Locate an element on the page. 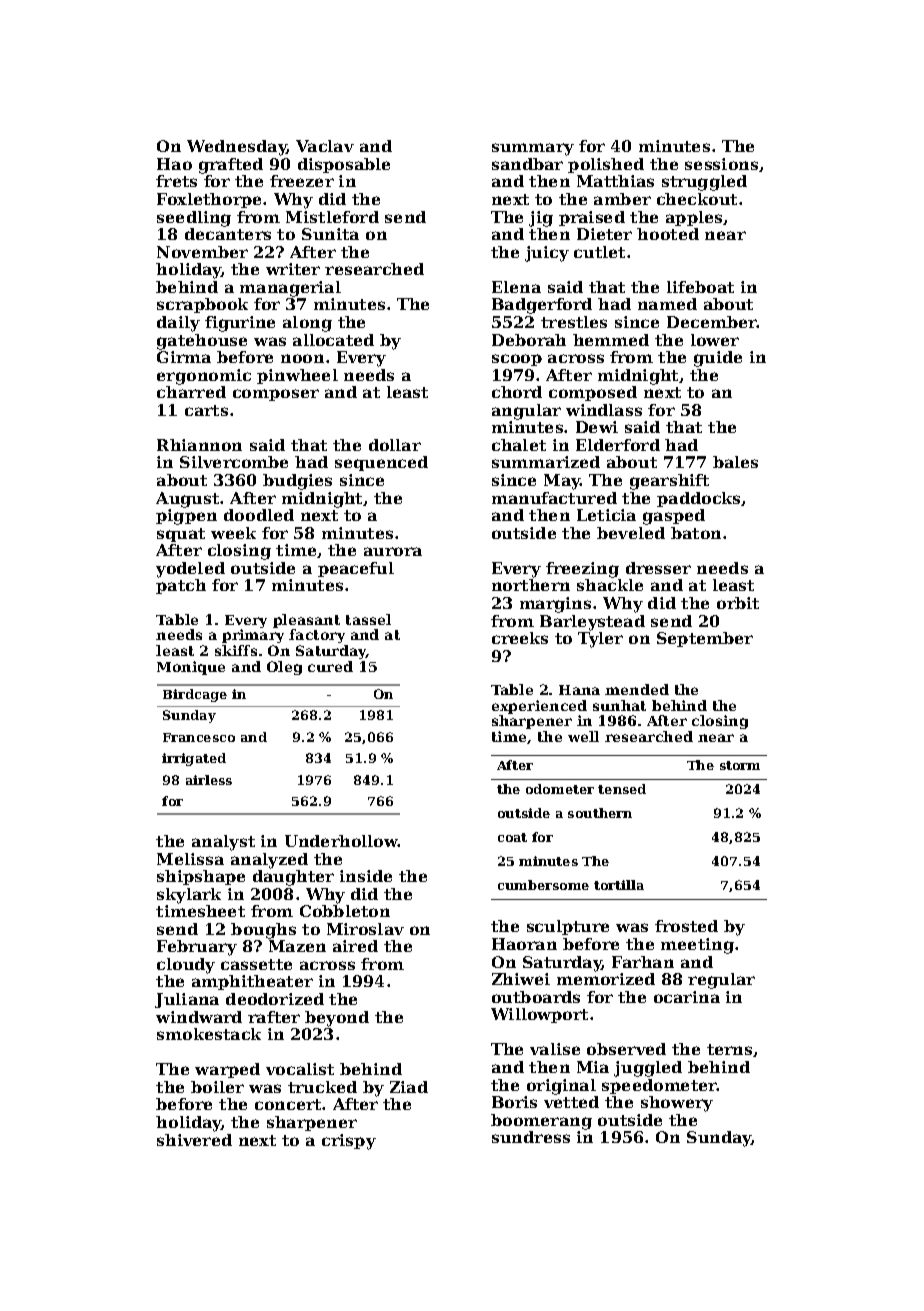  tortilla is located at coordinates (619, 885).
